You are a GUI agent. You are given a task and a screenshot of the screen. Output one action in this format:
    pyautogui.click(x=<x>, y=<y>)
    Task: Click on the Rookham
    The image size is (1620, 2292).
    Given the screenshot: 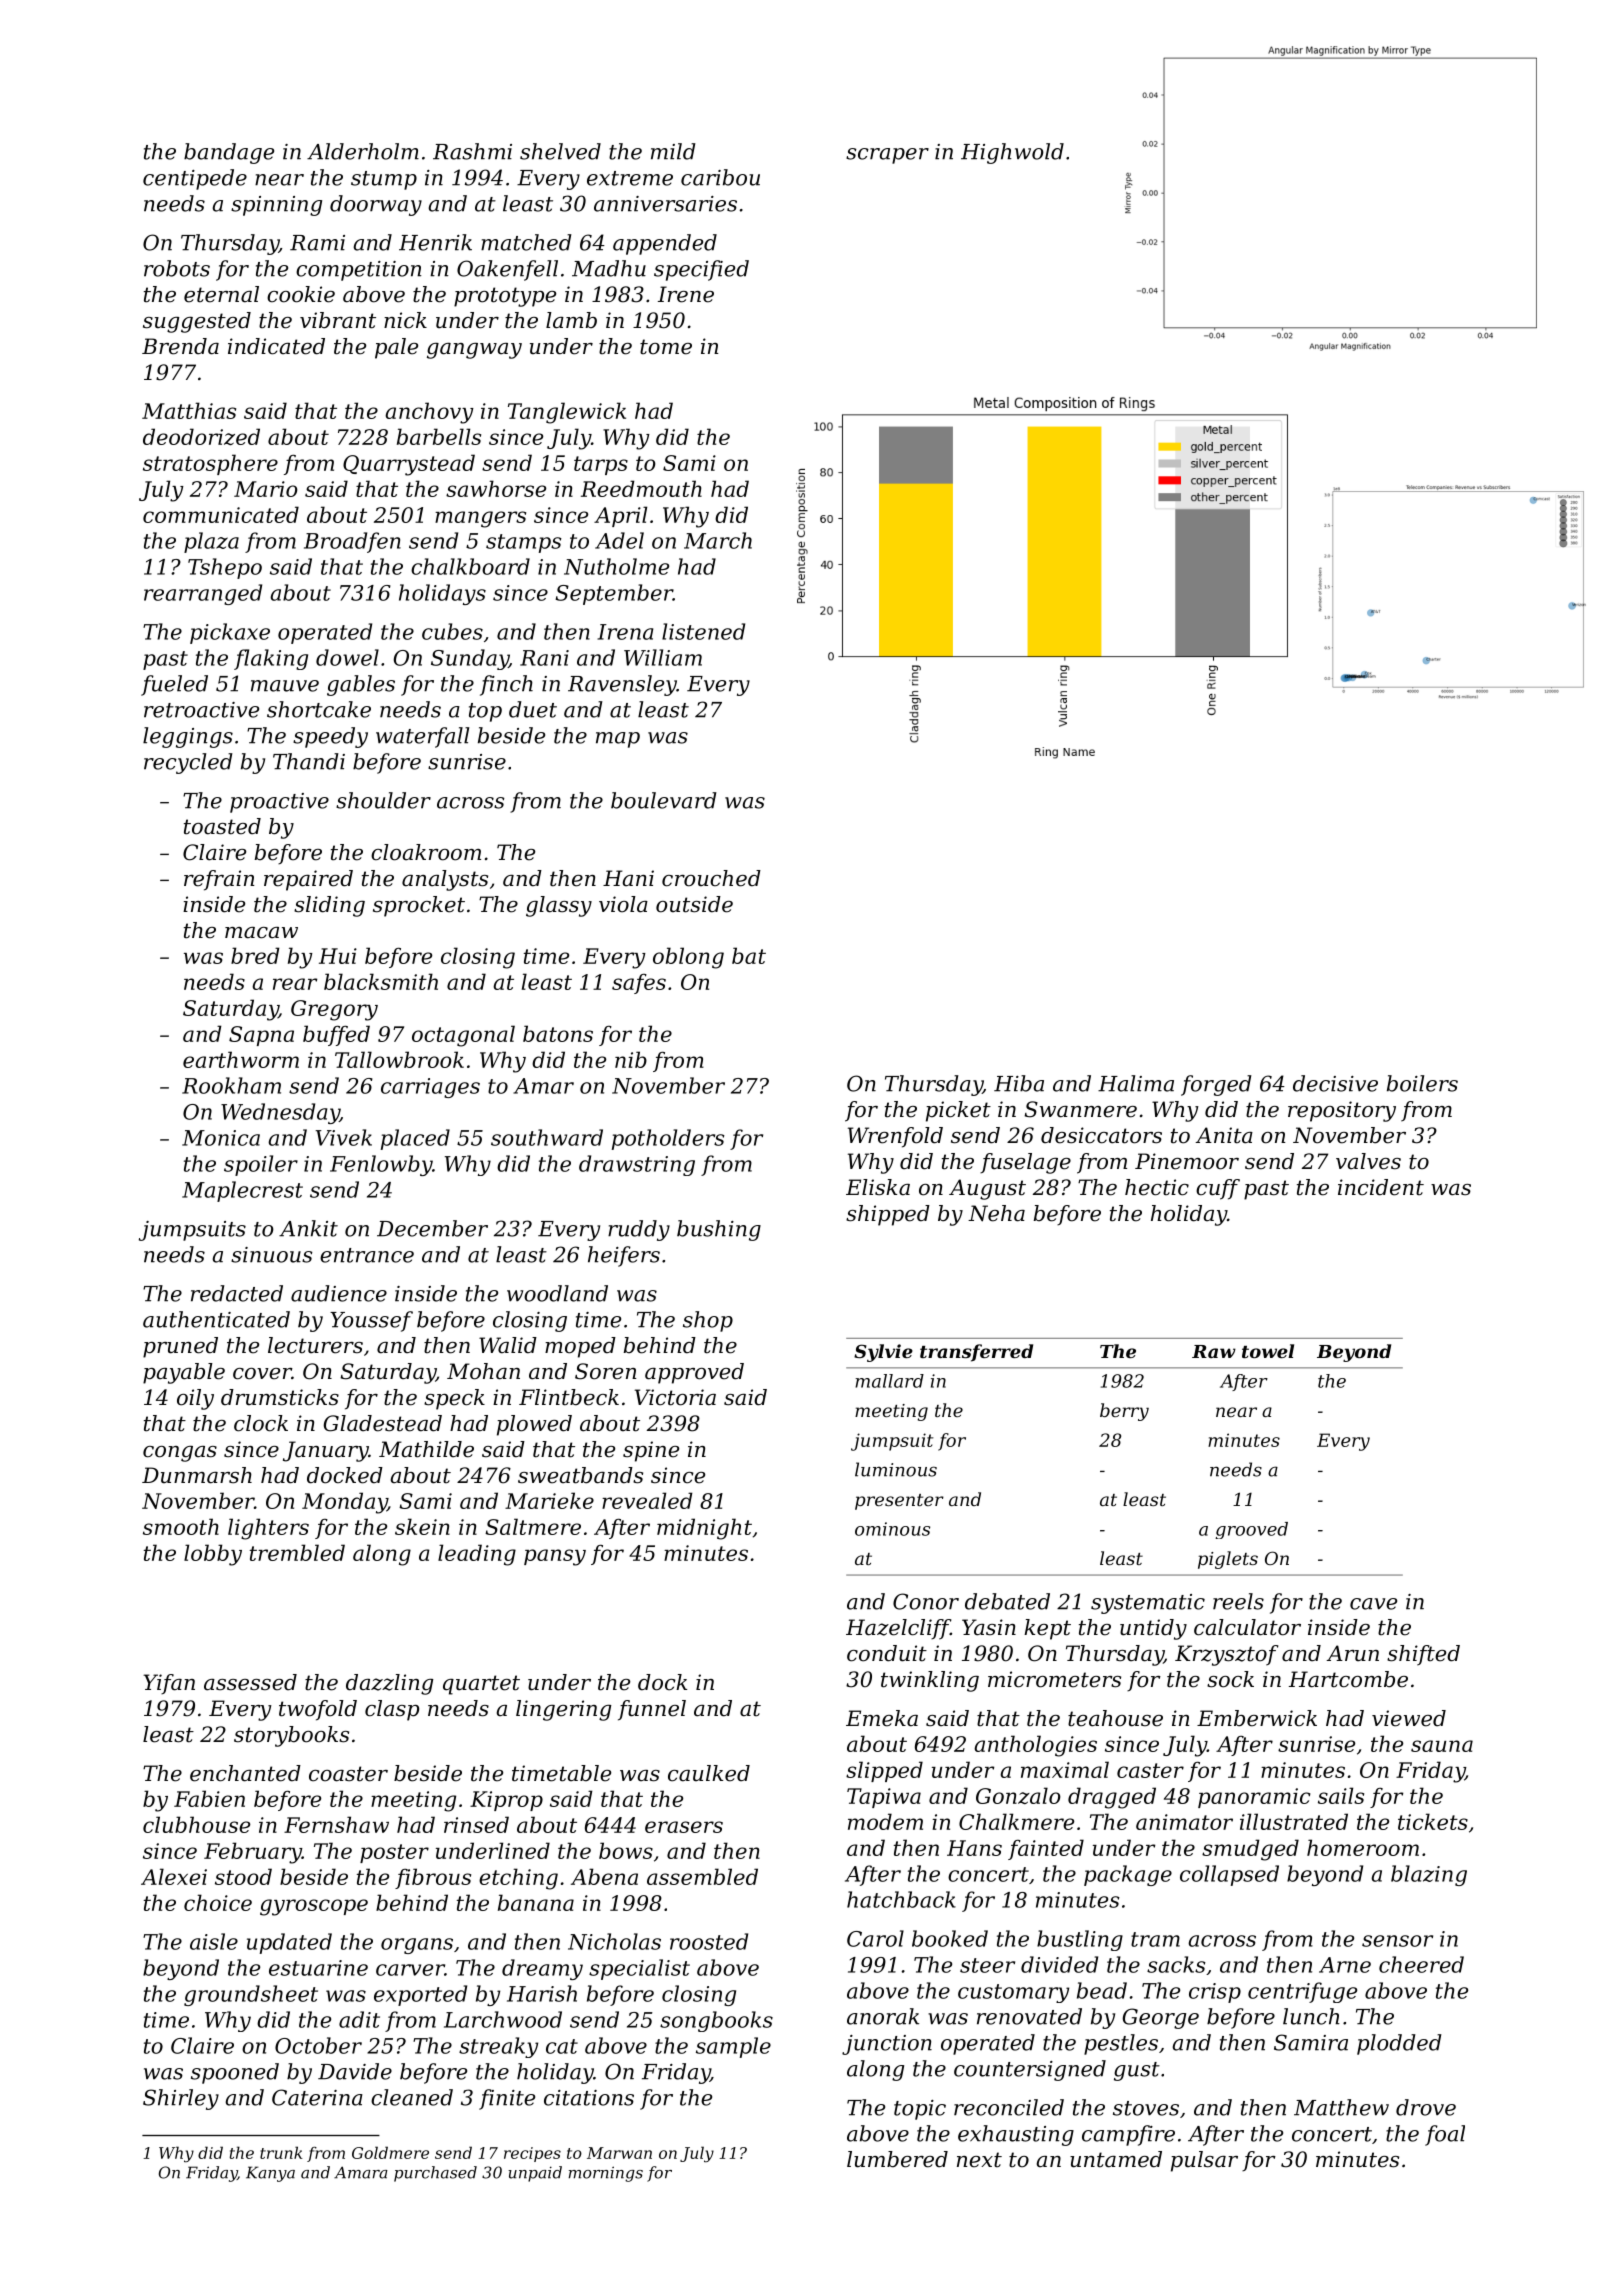 What is the action you would take?
    pyautogui.click(x=231, y=1085)
